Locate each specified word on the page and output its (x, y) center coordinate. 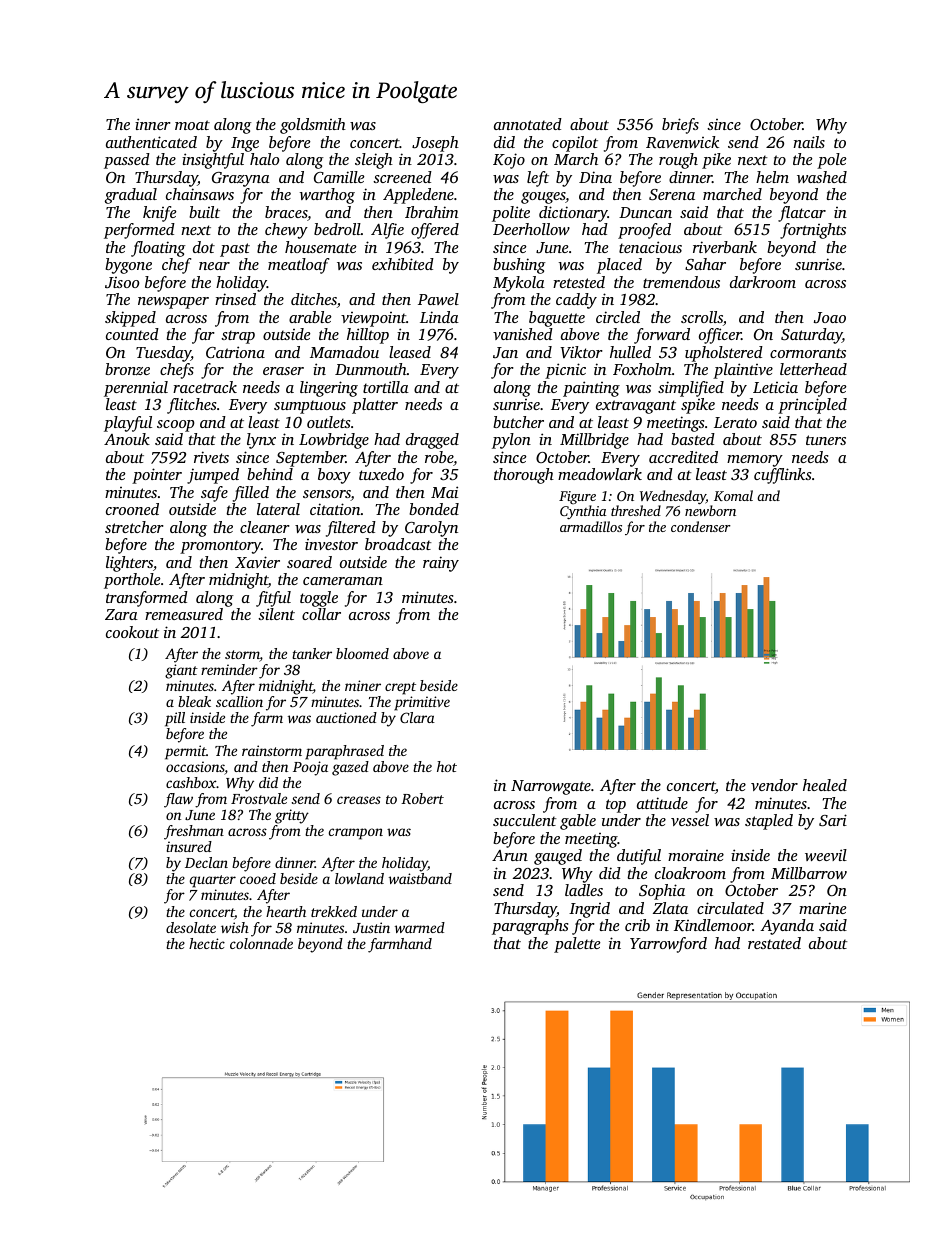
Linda (439, 317)
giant (181, 671)
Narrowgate (551, 787)
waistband (420, 878)
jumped (213, 476)
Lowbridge (334, 441)
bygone (128, 266)
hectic (207, 943)
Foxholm (642, 369)
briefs (680, 126)
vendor (774, 785)
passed (127, 161)
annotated (528, 124)
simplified (691, 389)
